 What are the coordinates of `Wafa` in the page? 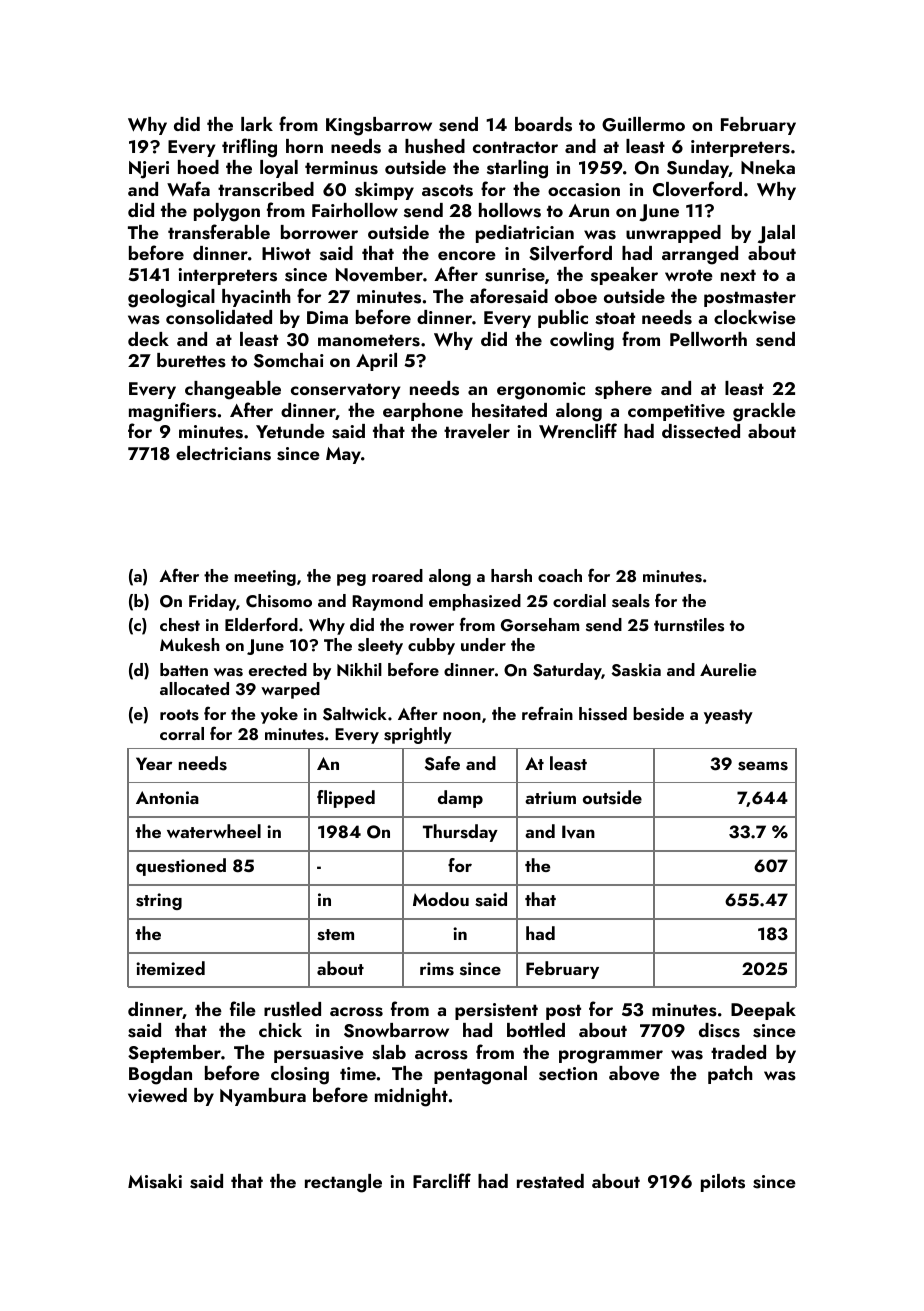 It's located at (188, 188).
